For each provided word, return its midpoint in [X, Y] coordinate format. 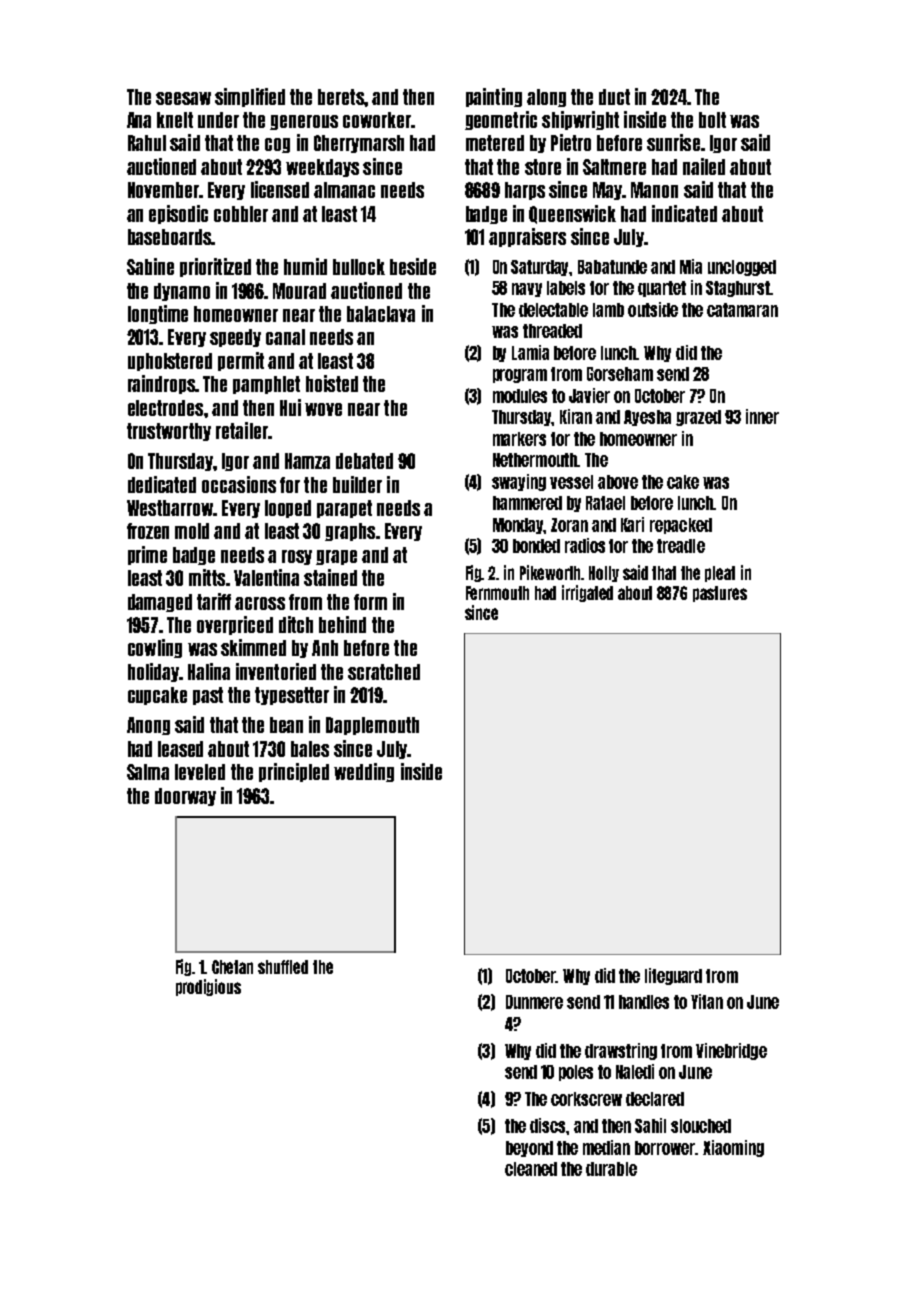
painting [494, 97]
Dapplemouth [372, 726]
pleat [720, 574]
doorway [185, 797]
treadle [681, 546]
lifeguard [673, 976]
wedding [364, 772]
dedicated [162, 484]
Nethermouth [535, 460]
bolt [712, 120]
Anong [148, 726]
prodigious [208, 987]
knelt [175, 120]
